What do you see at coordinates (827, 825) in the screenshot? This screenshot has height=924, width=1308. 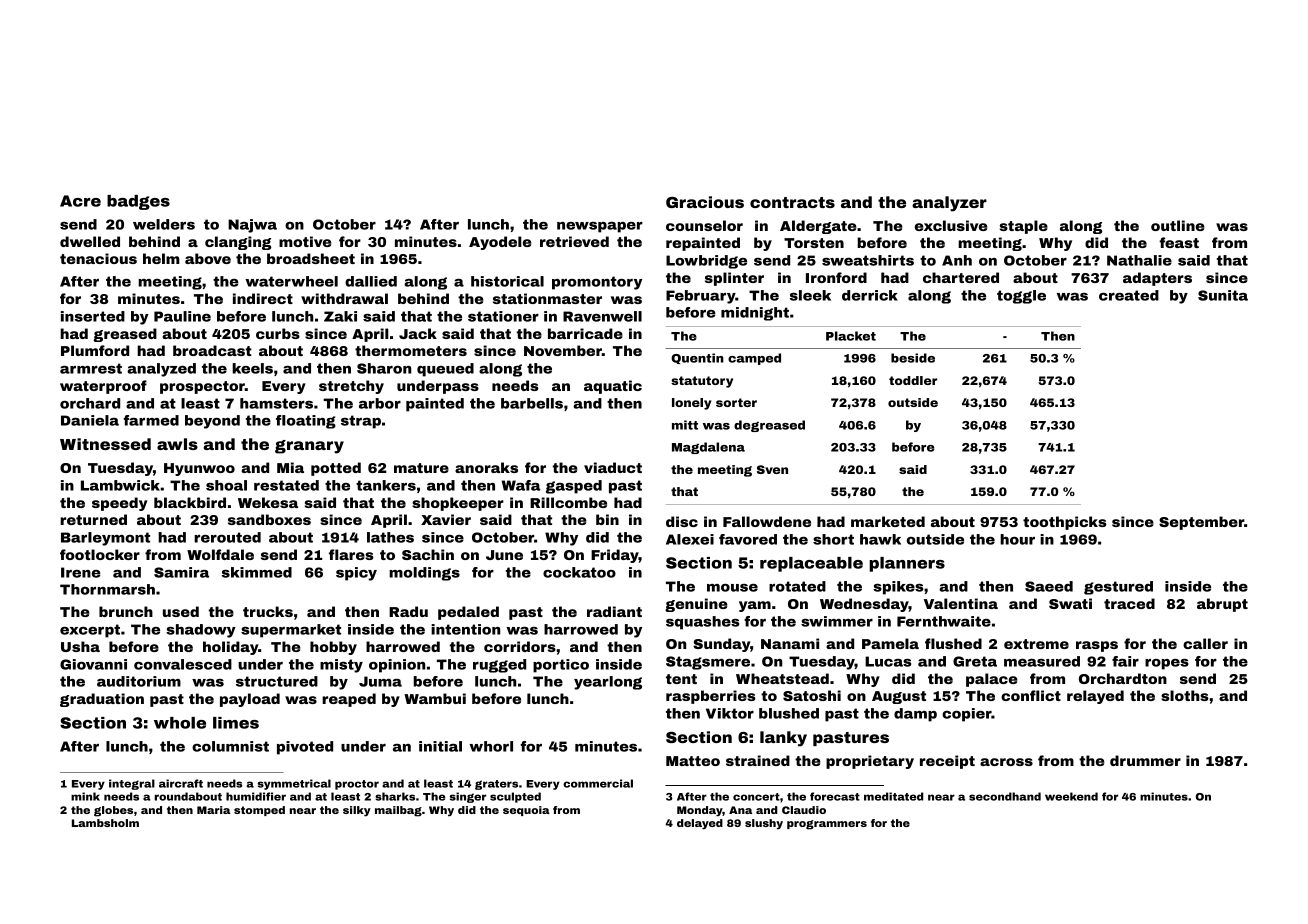 I see `programmers` at bounding box center [827, 825].
